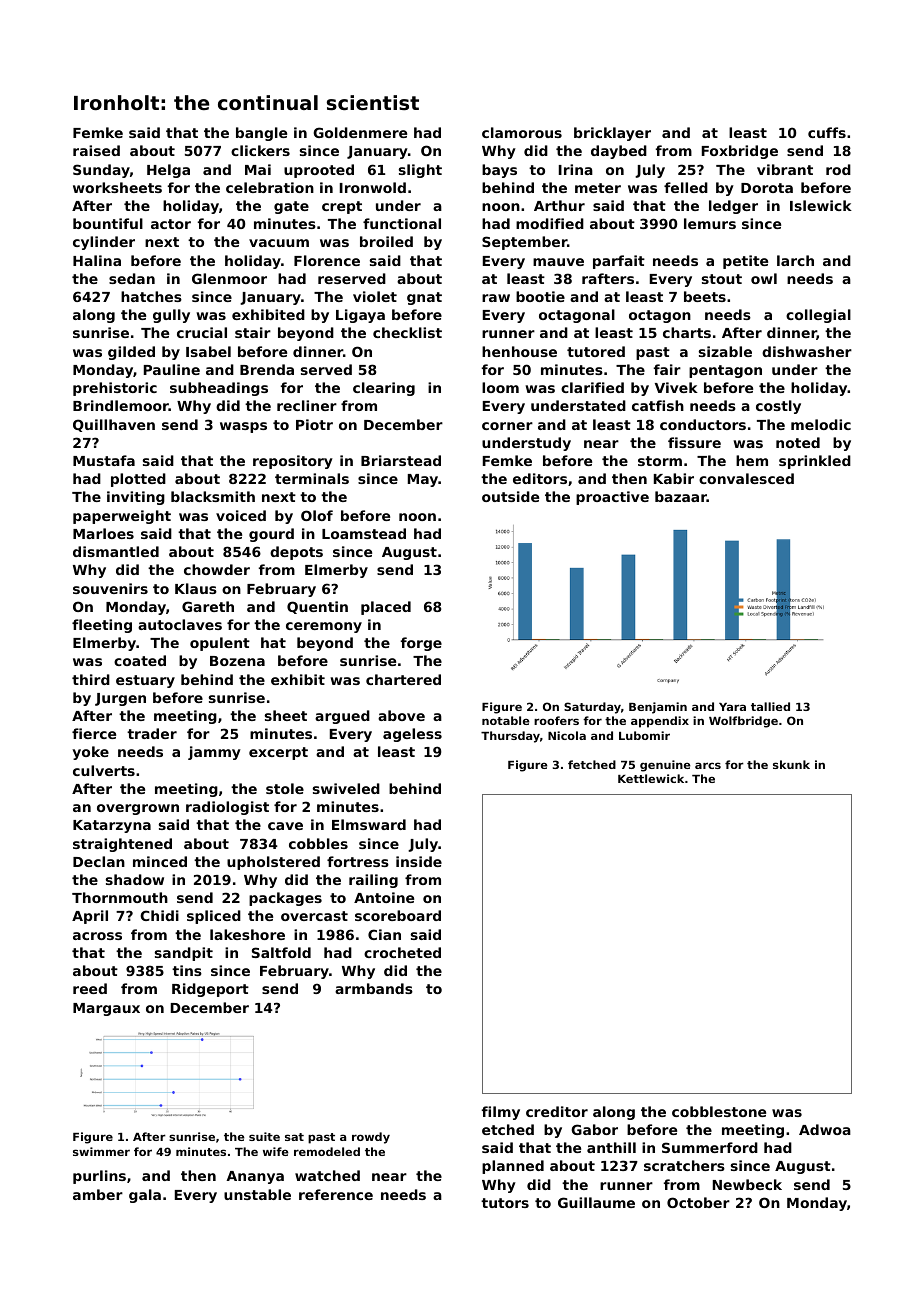 The width and height of the screenshot is (924, 1314). I want to click on Elmsward, so click(369, 824).
